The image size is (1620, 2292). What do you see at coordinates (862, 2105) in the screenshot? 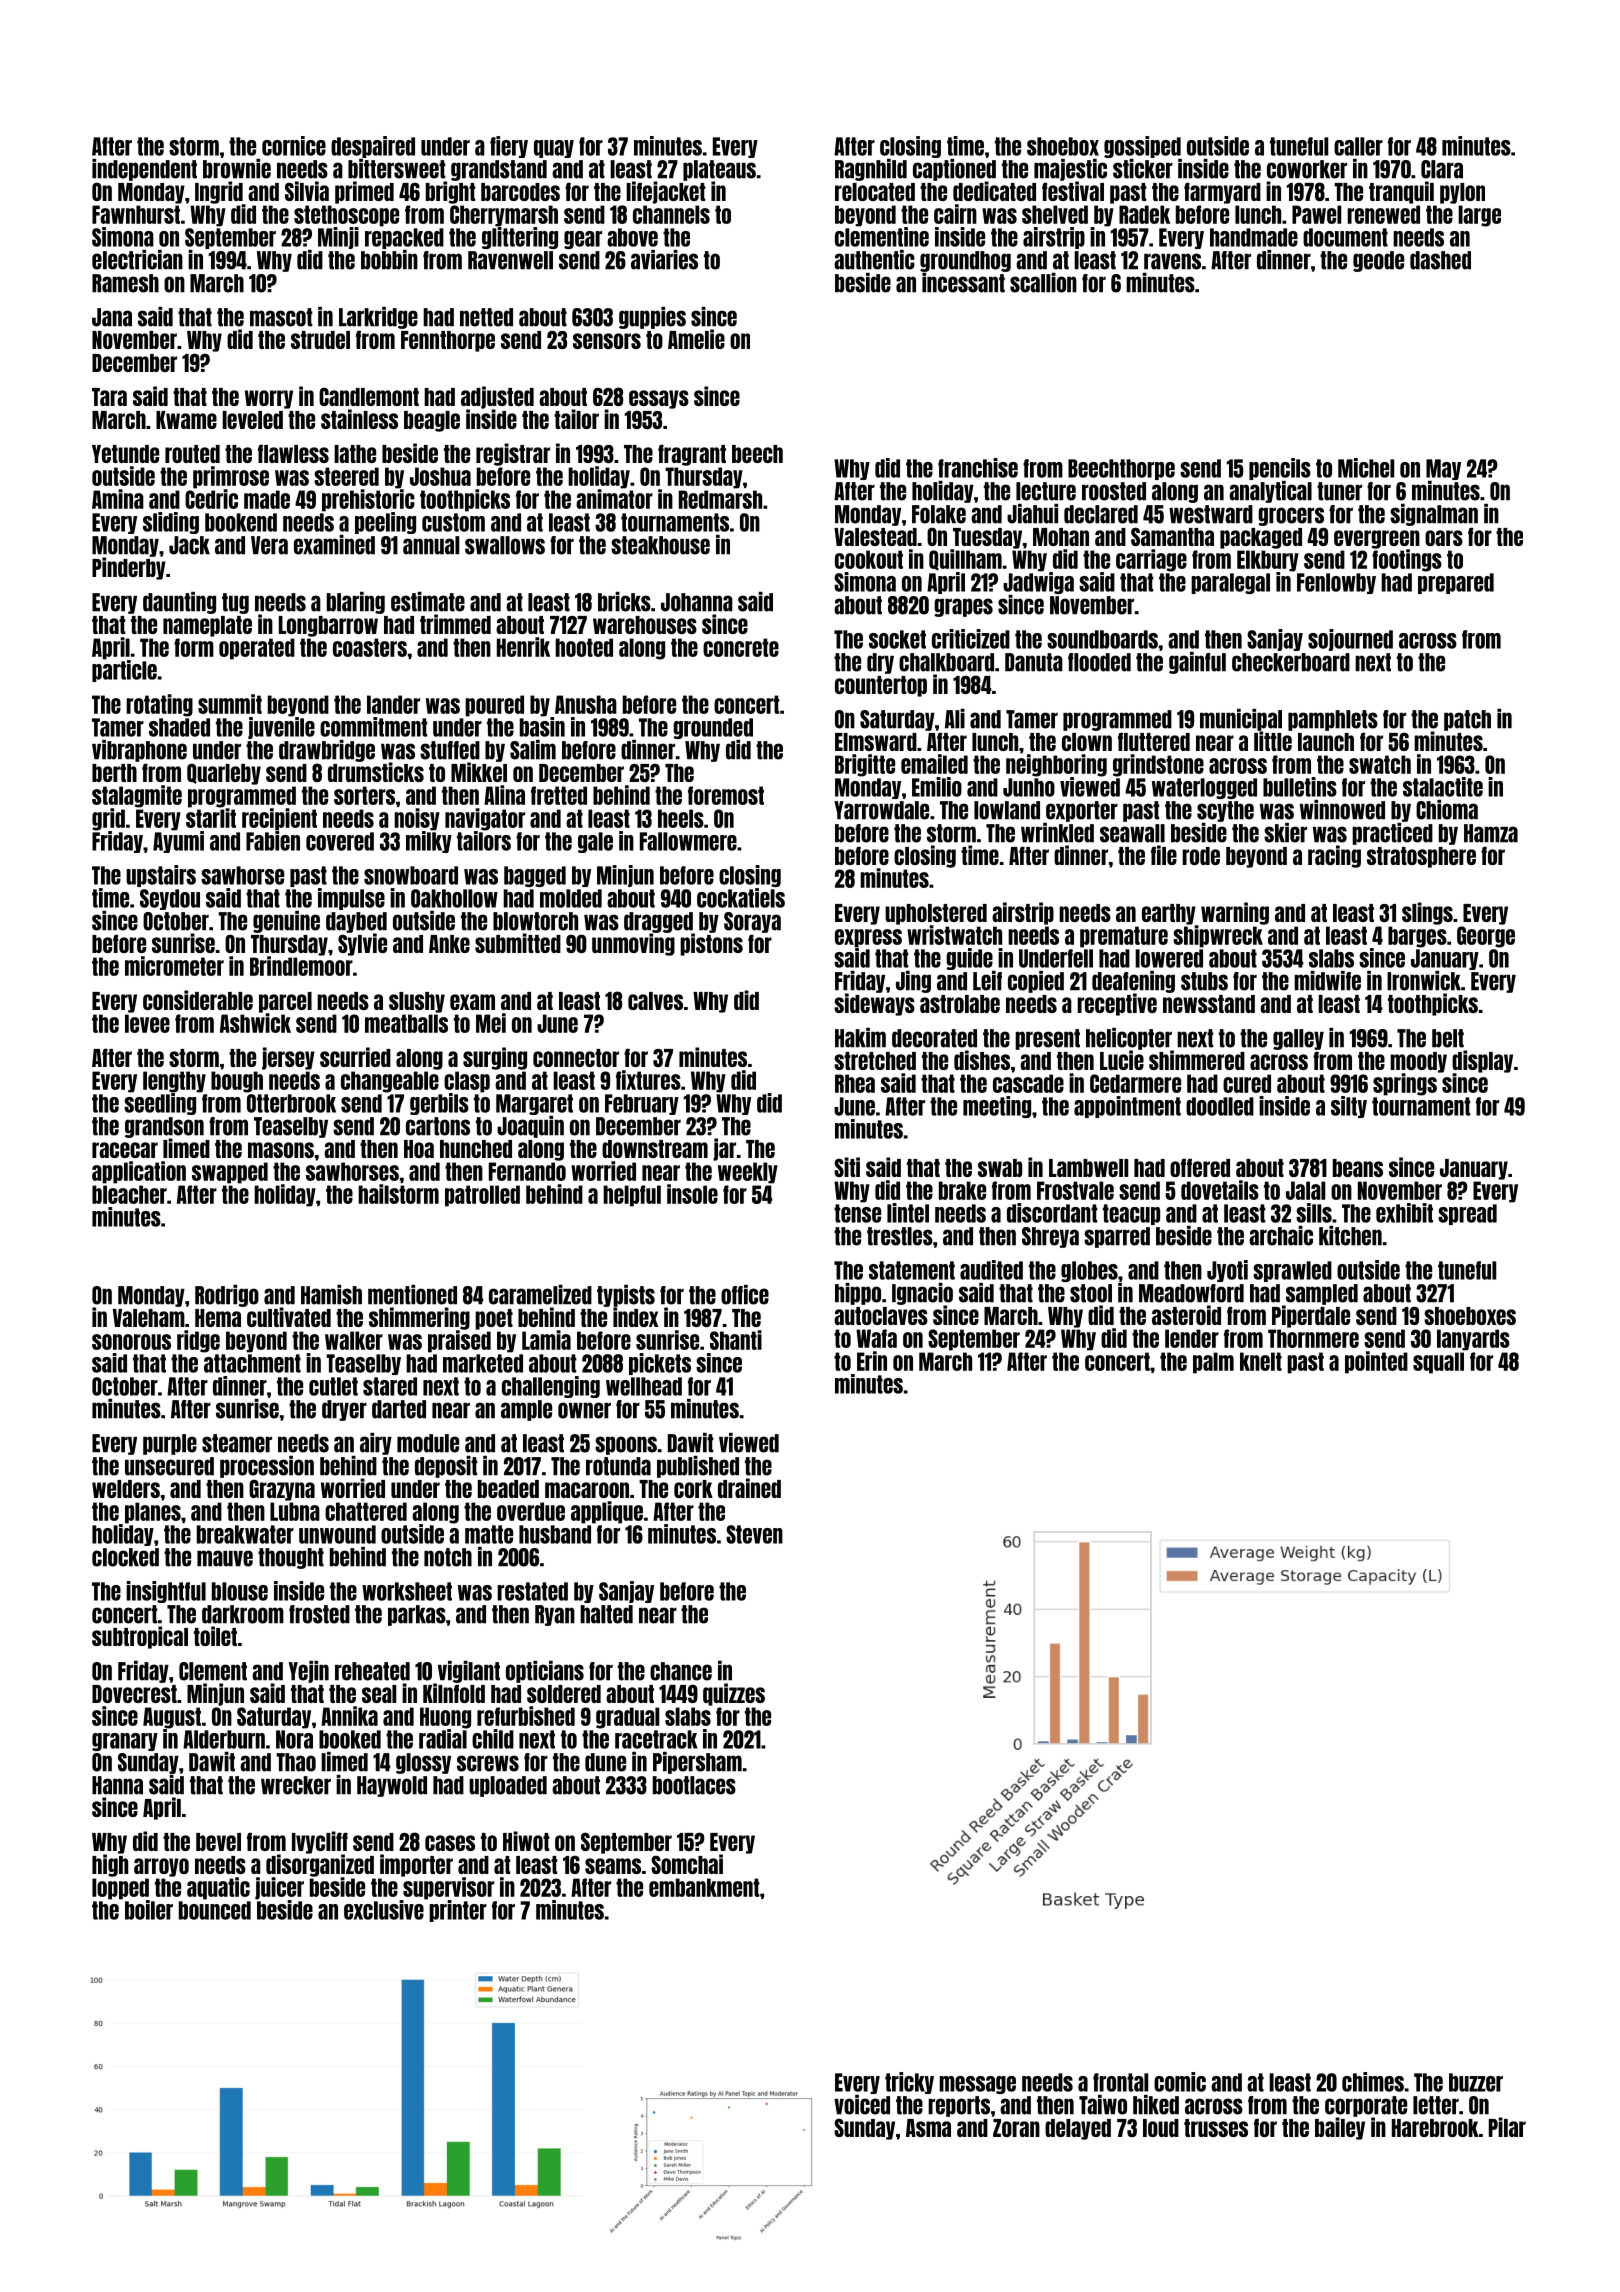
I see `voiced` at bounding box center [862, 2105].
